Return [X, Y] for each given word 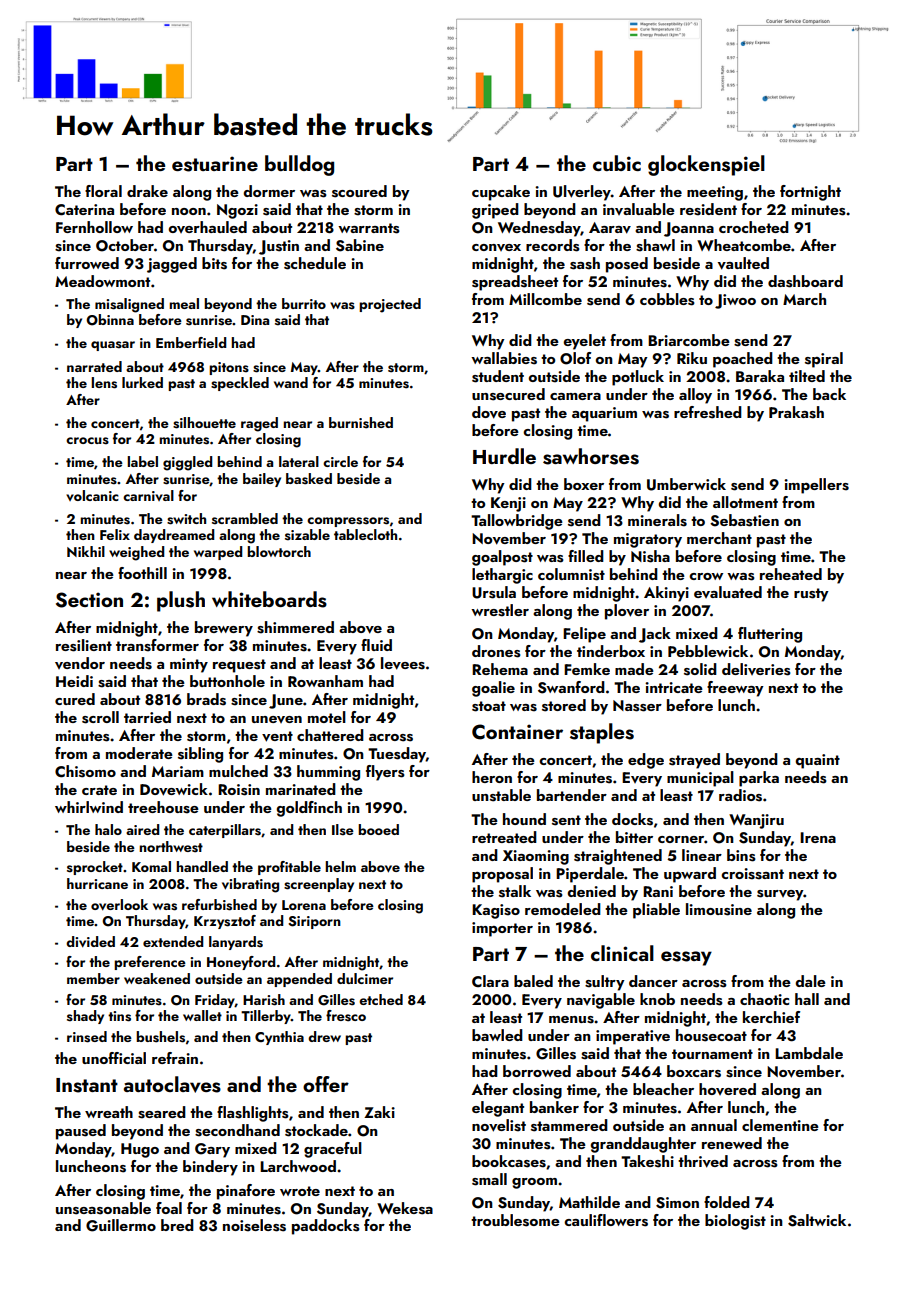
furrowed [87, 263]
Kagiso [496, 911]
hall [807, 999]
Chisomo [85, 771]
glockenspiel [706, 165]
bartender [572, 795]
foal [169, 1208]
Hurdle [504, 456]
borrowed [537, 1071]
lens [104, 383]
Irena [818, 837]
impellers [816, 486]
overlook [119, 905]
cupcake [501, 193]
